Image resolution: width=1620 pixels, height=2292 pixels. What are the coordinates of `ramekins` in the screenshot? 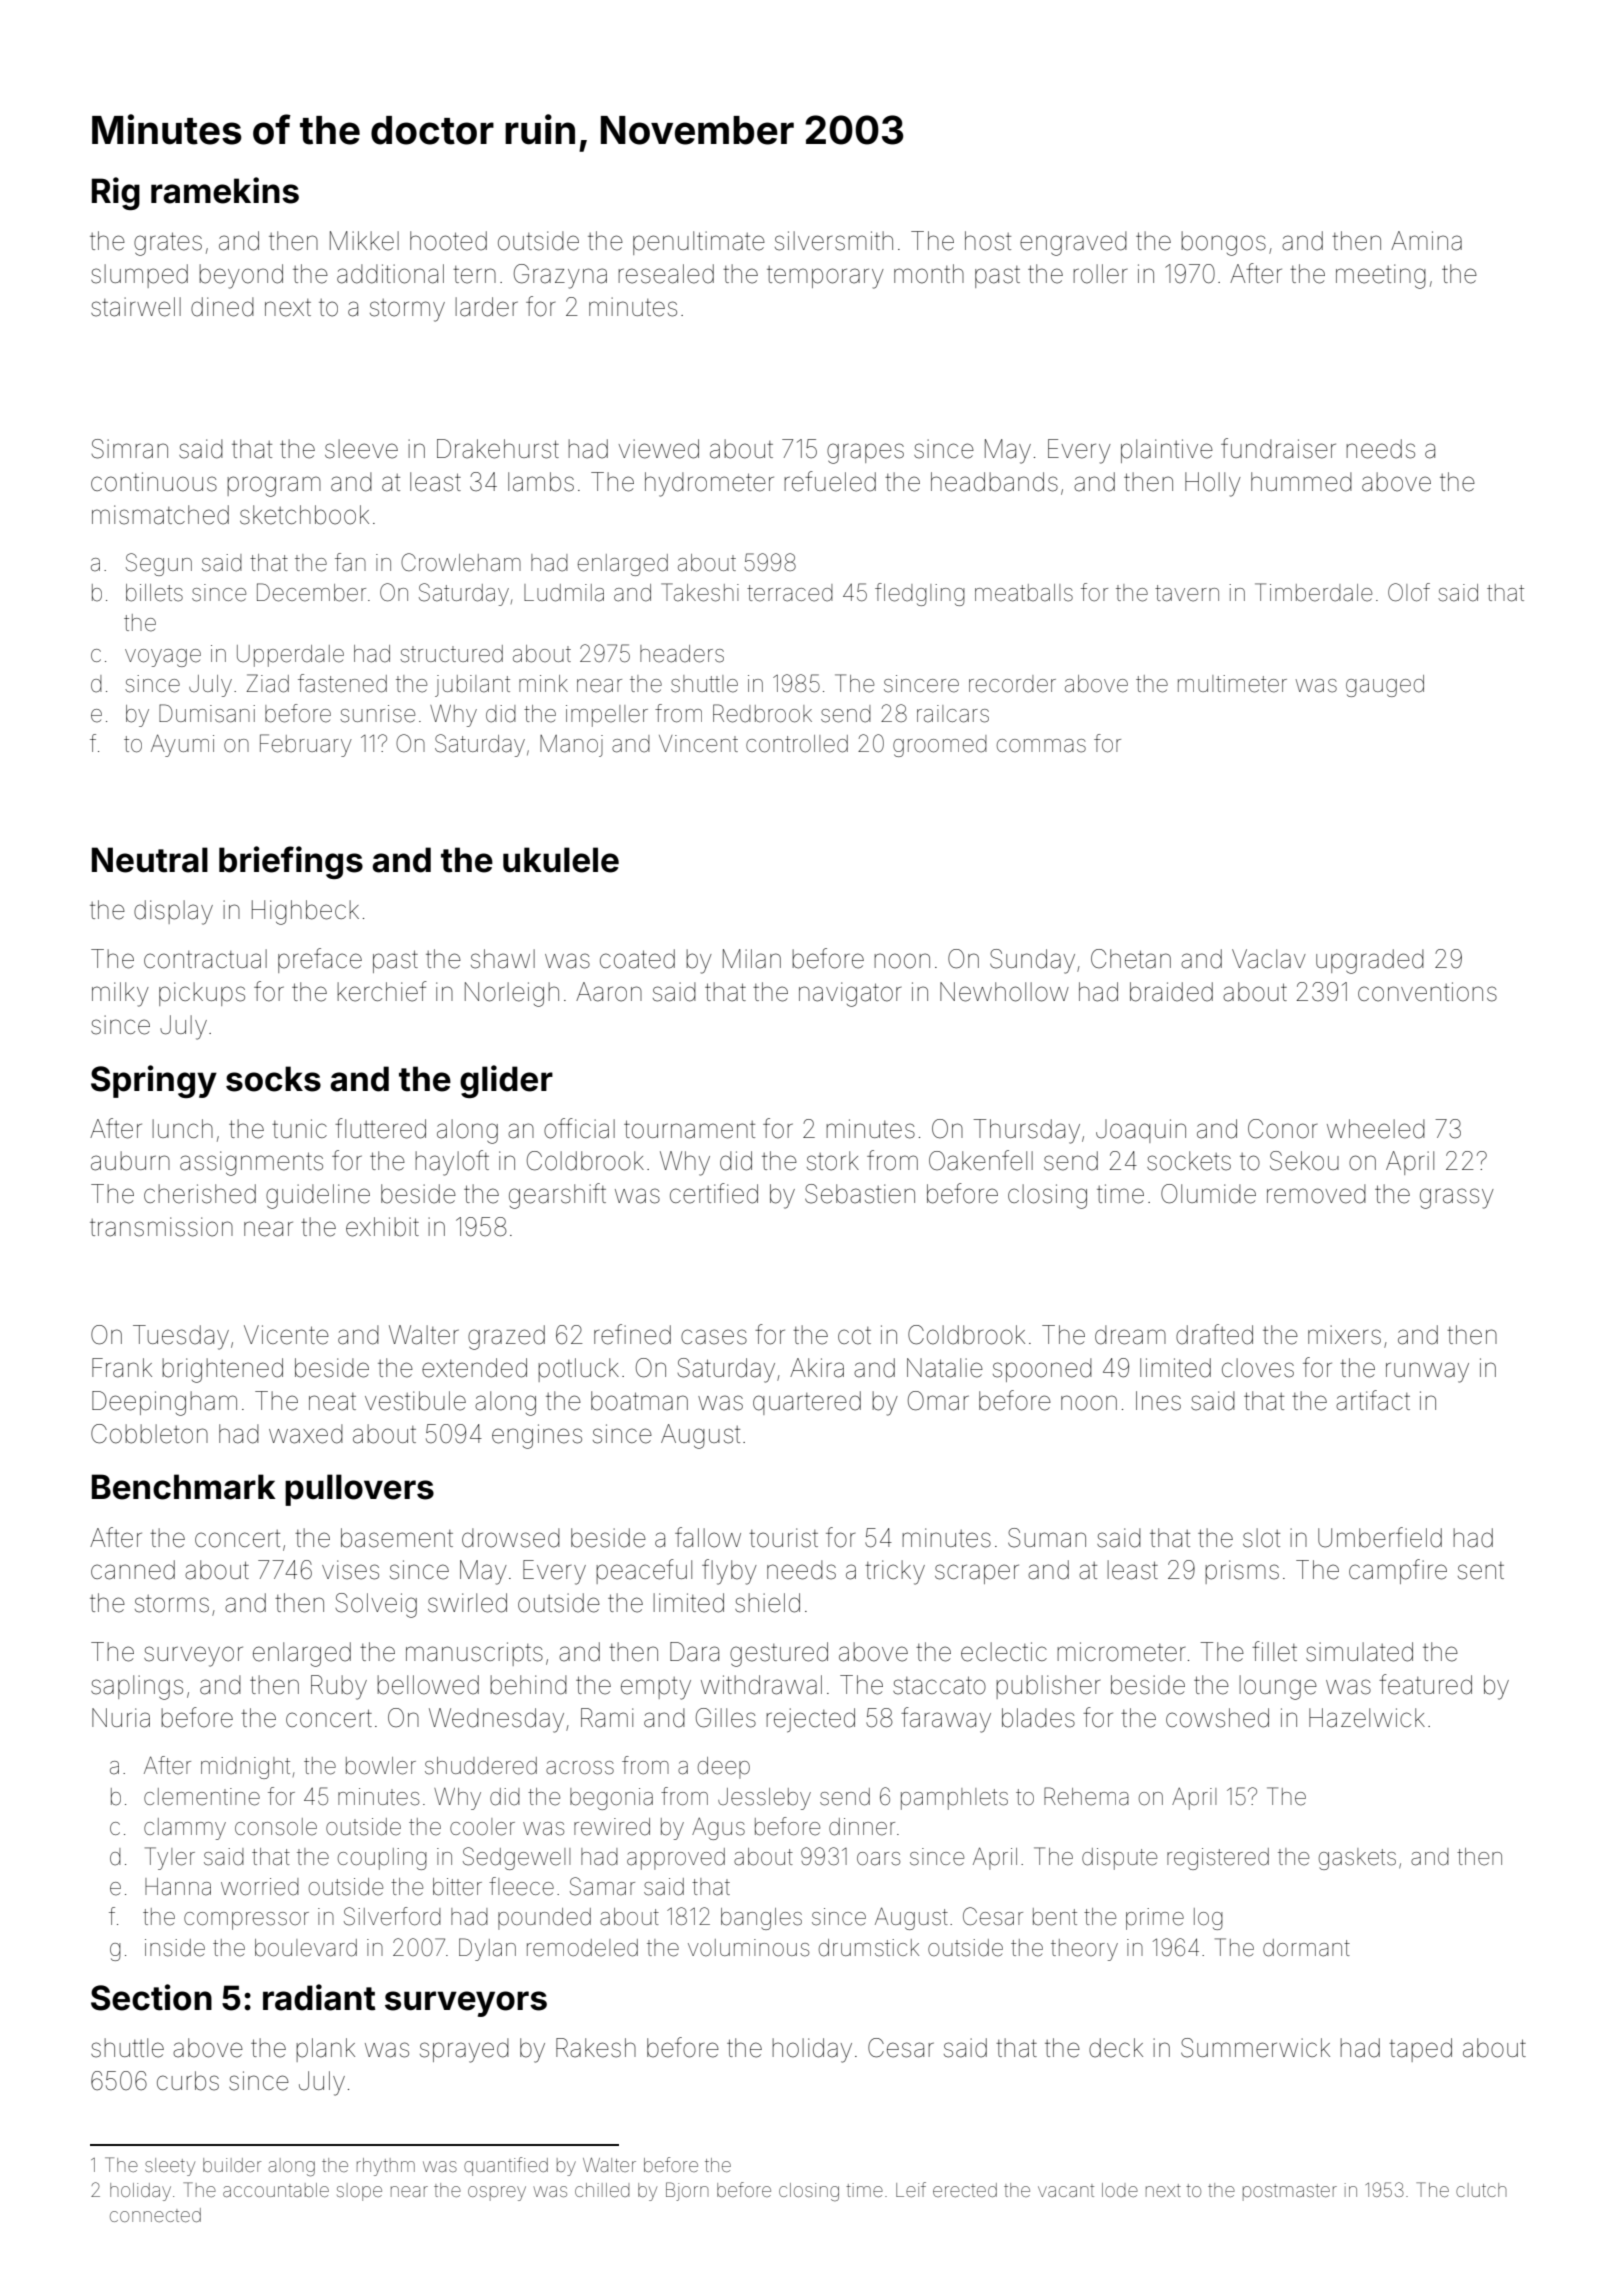 It's located at (225, 190).
